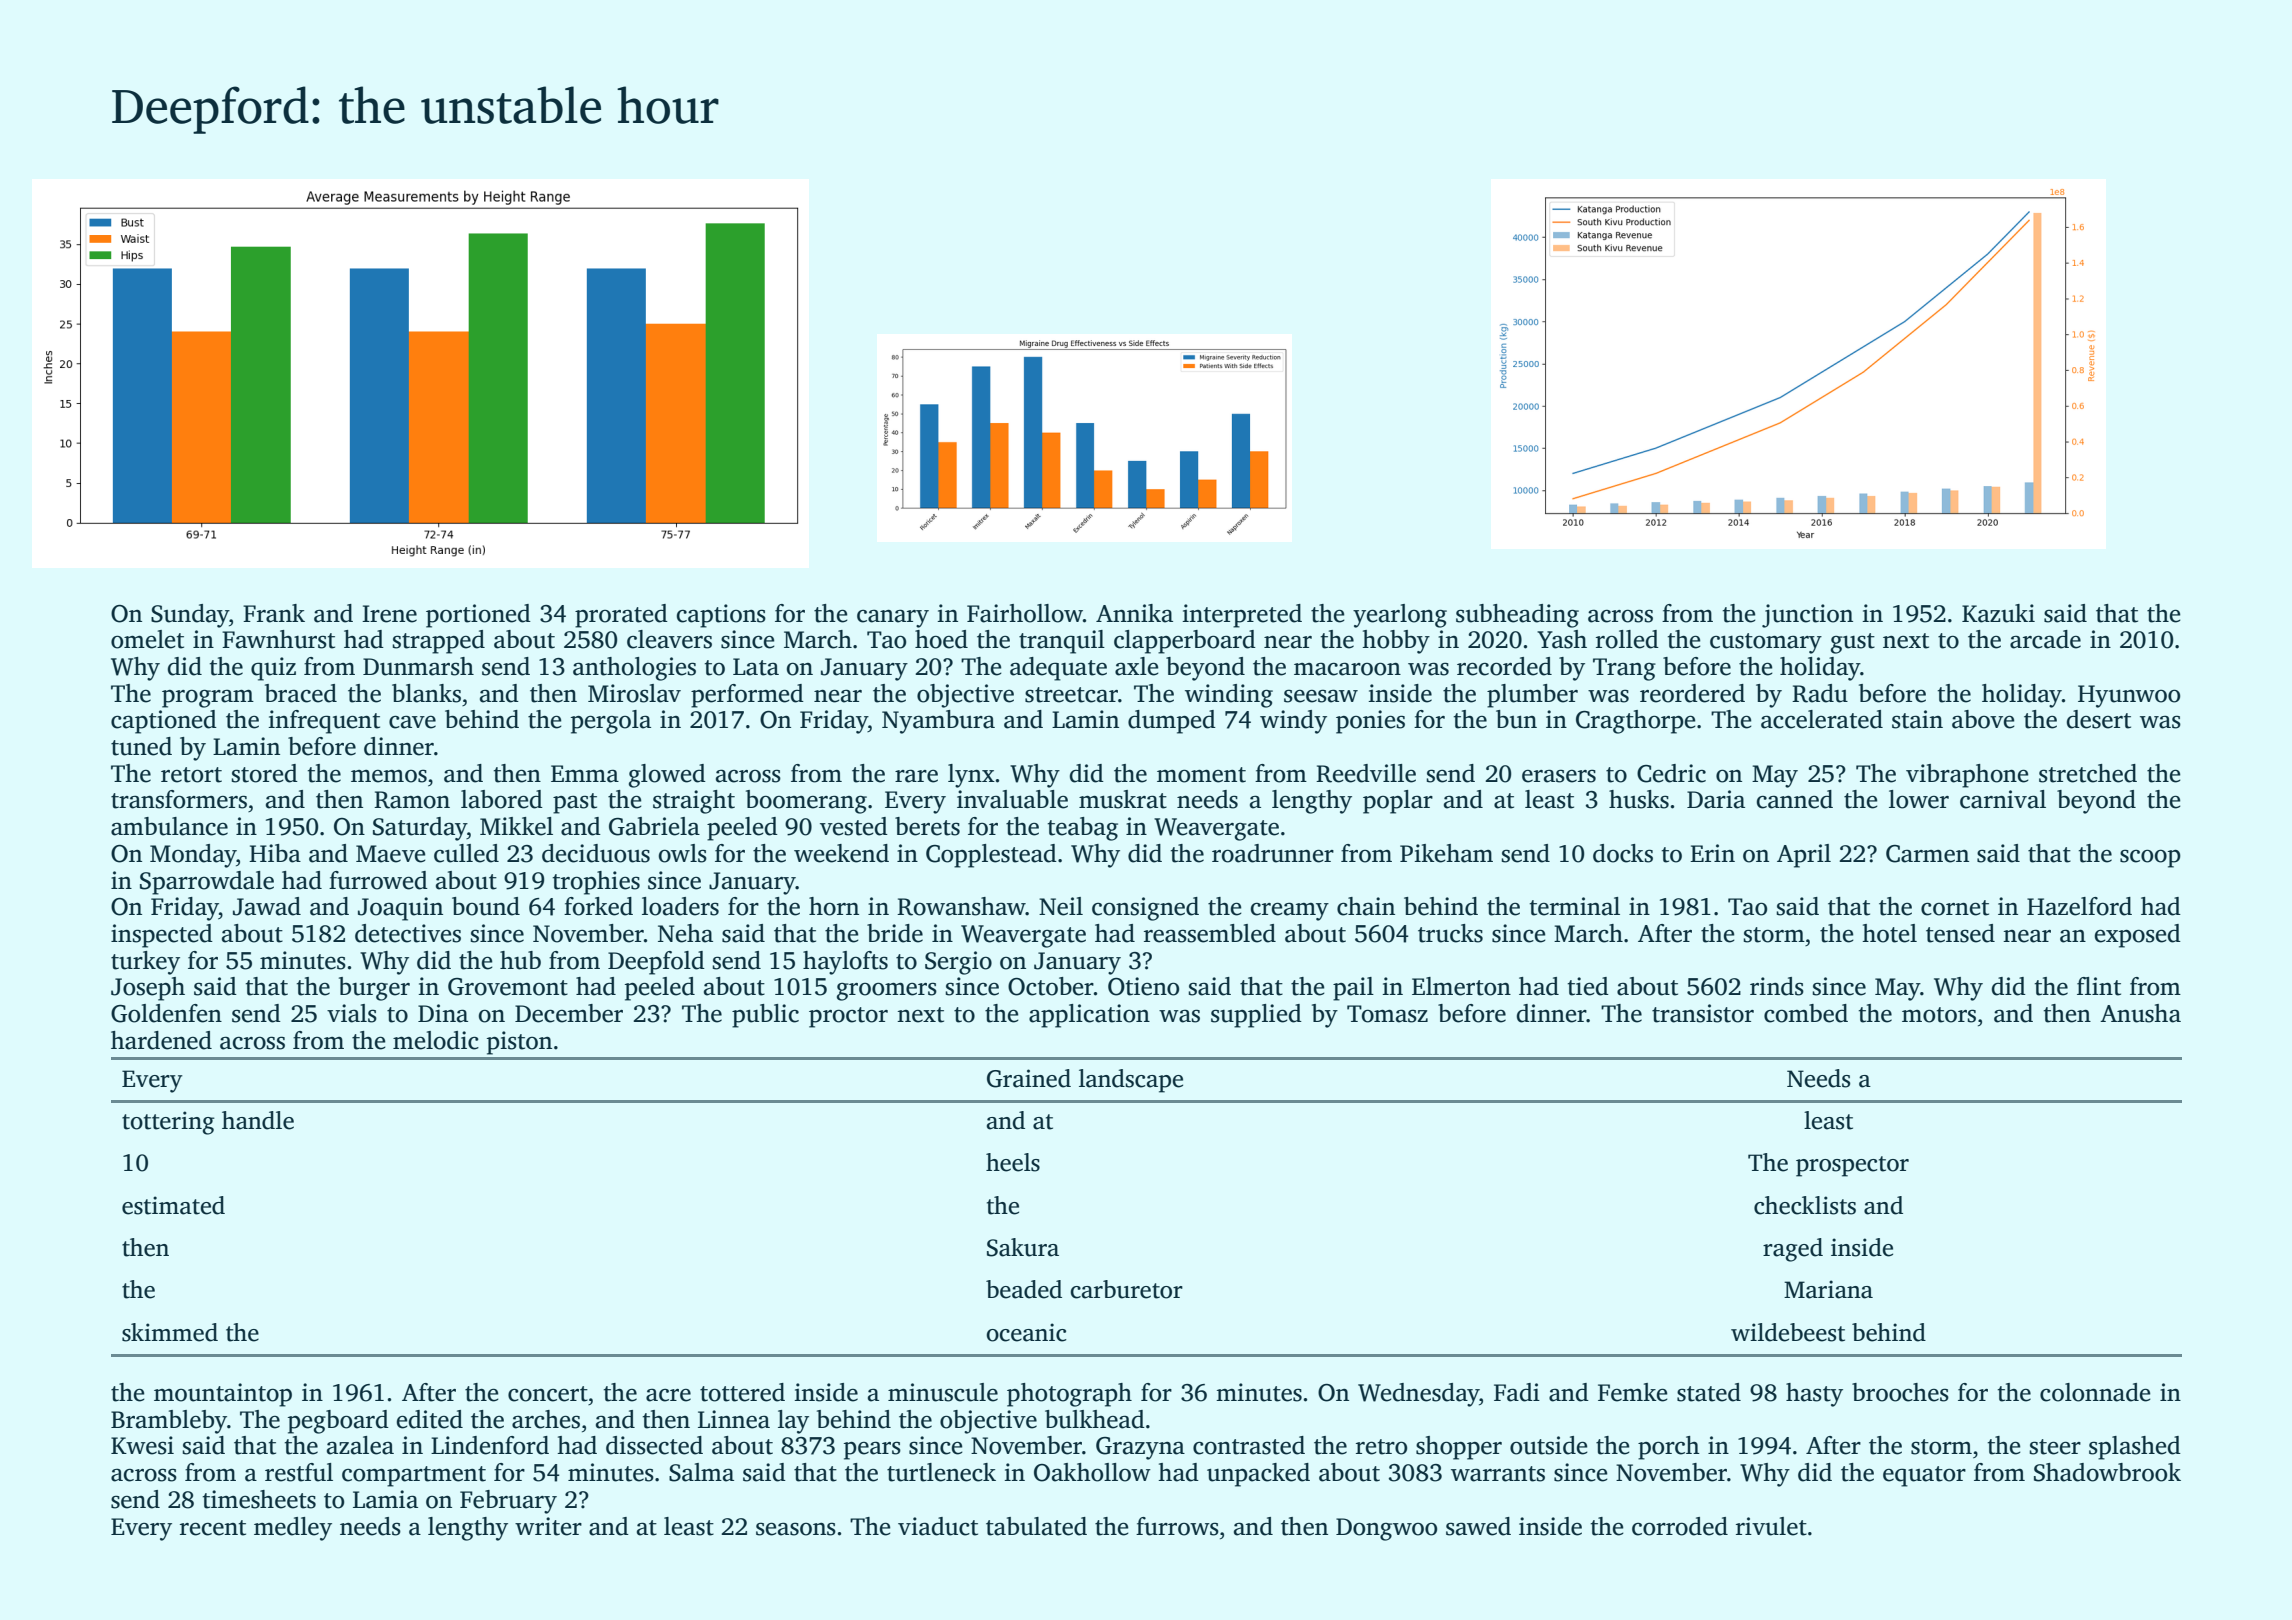  Describe the element at coordinates (162, 936) in the page. I see `inspected` at that location.
